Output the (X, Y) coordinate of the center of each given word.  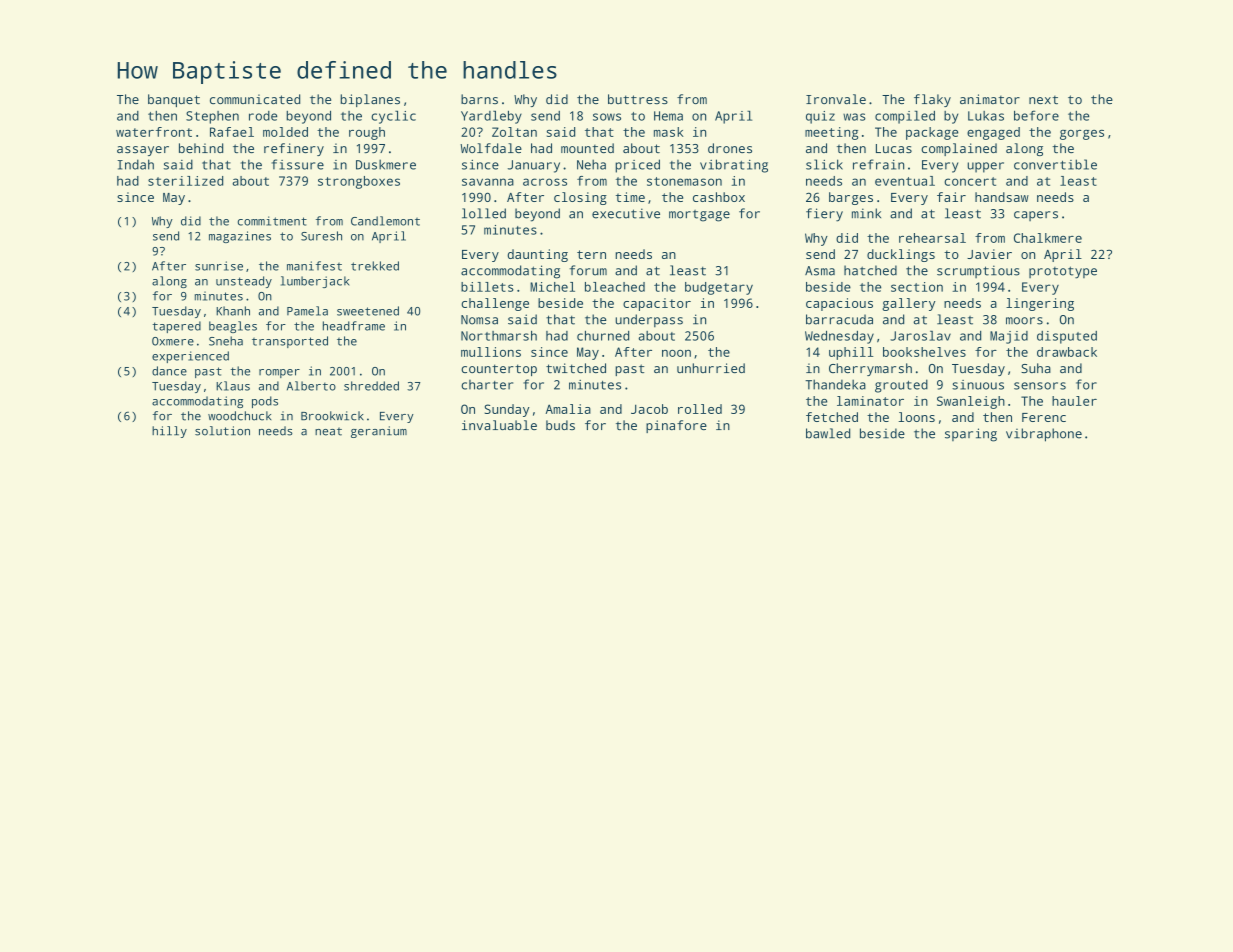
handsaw (1002, 197)
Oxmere (173, 341)
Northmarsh (499, 336)
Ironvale (836, 99)
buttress (638, 99)
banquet (174, 100)
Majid (1009, 337)
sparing (971, 435)
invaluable (499, 425)
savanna (488, 182)
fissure (298, 164)
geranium (379, 432)
